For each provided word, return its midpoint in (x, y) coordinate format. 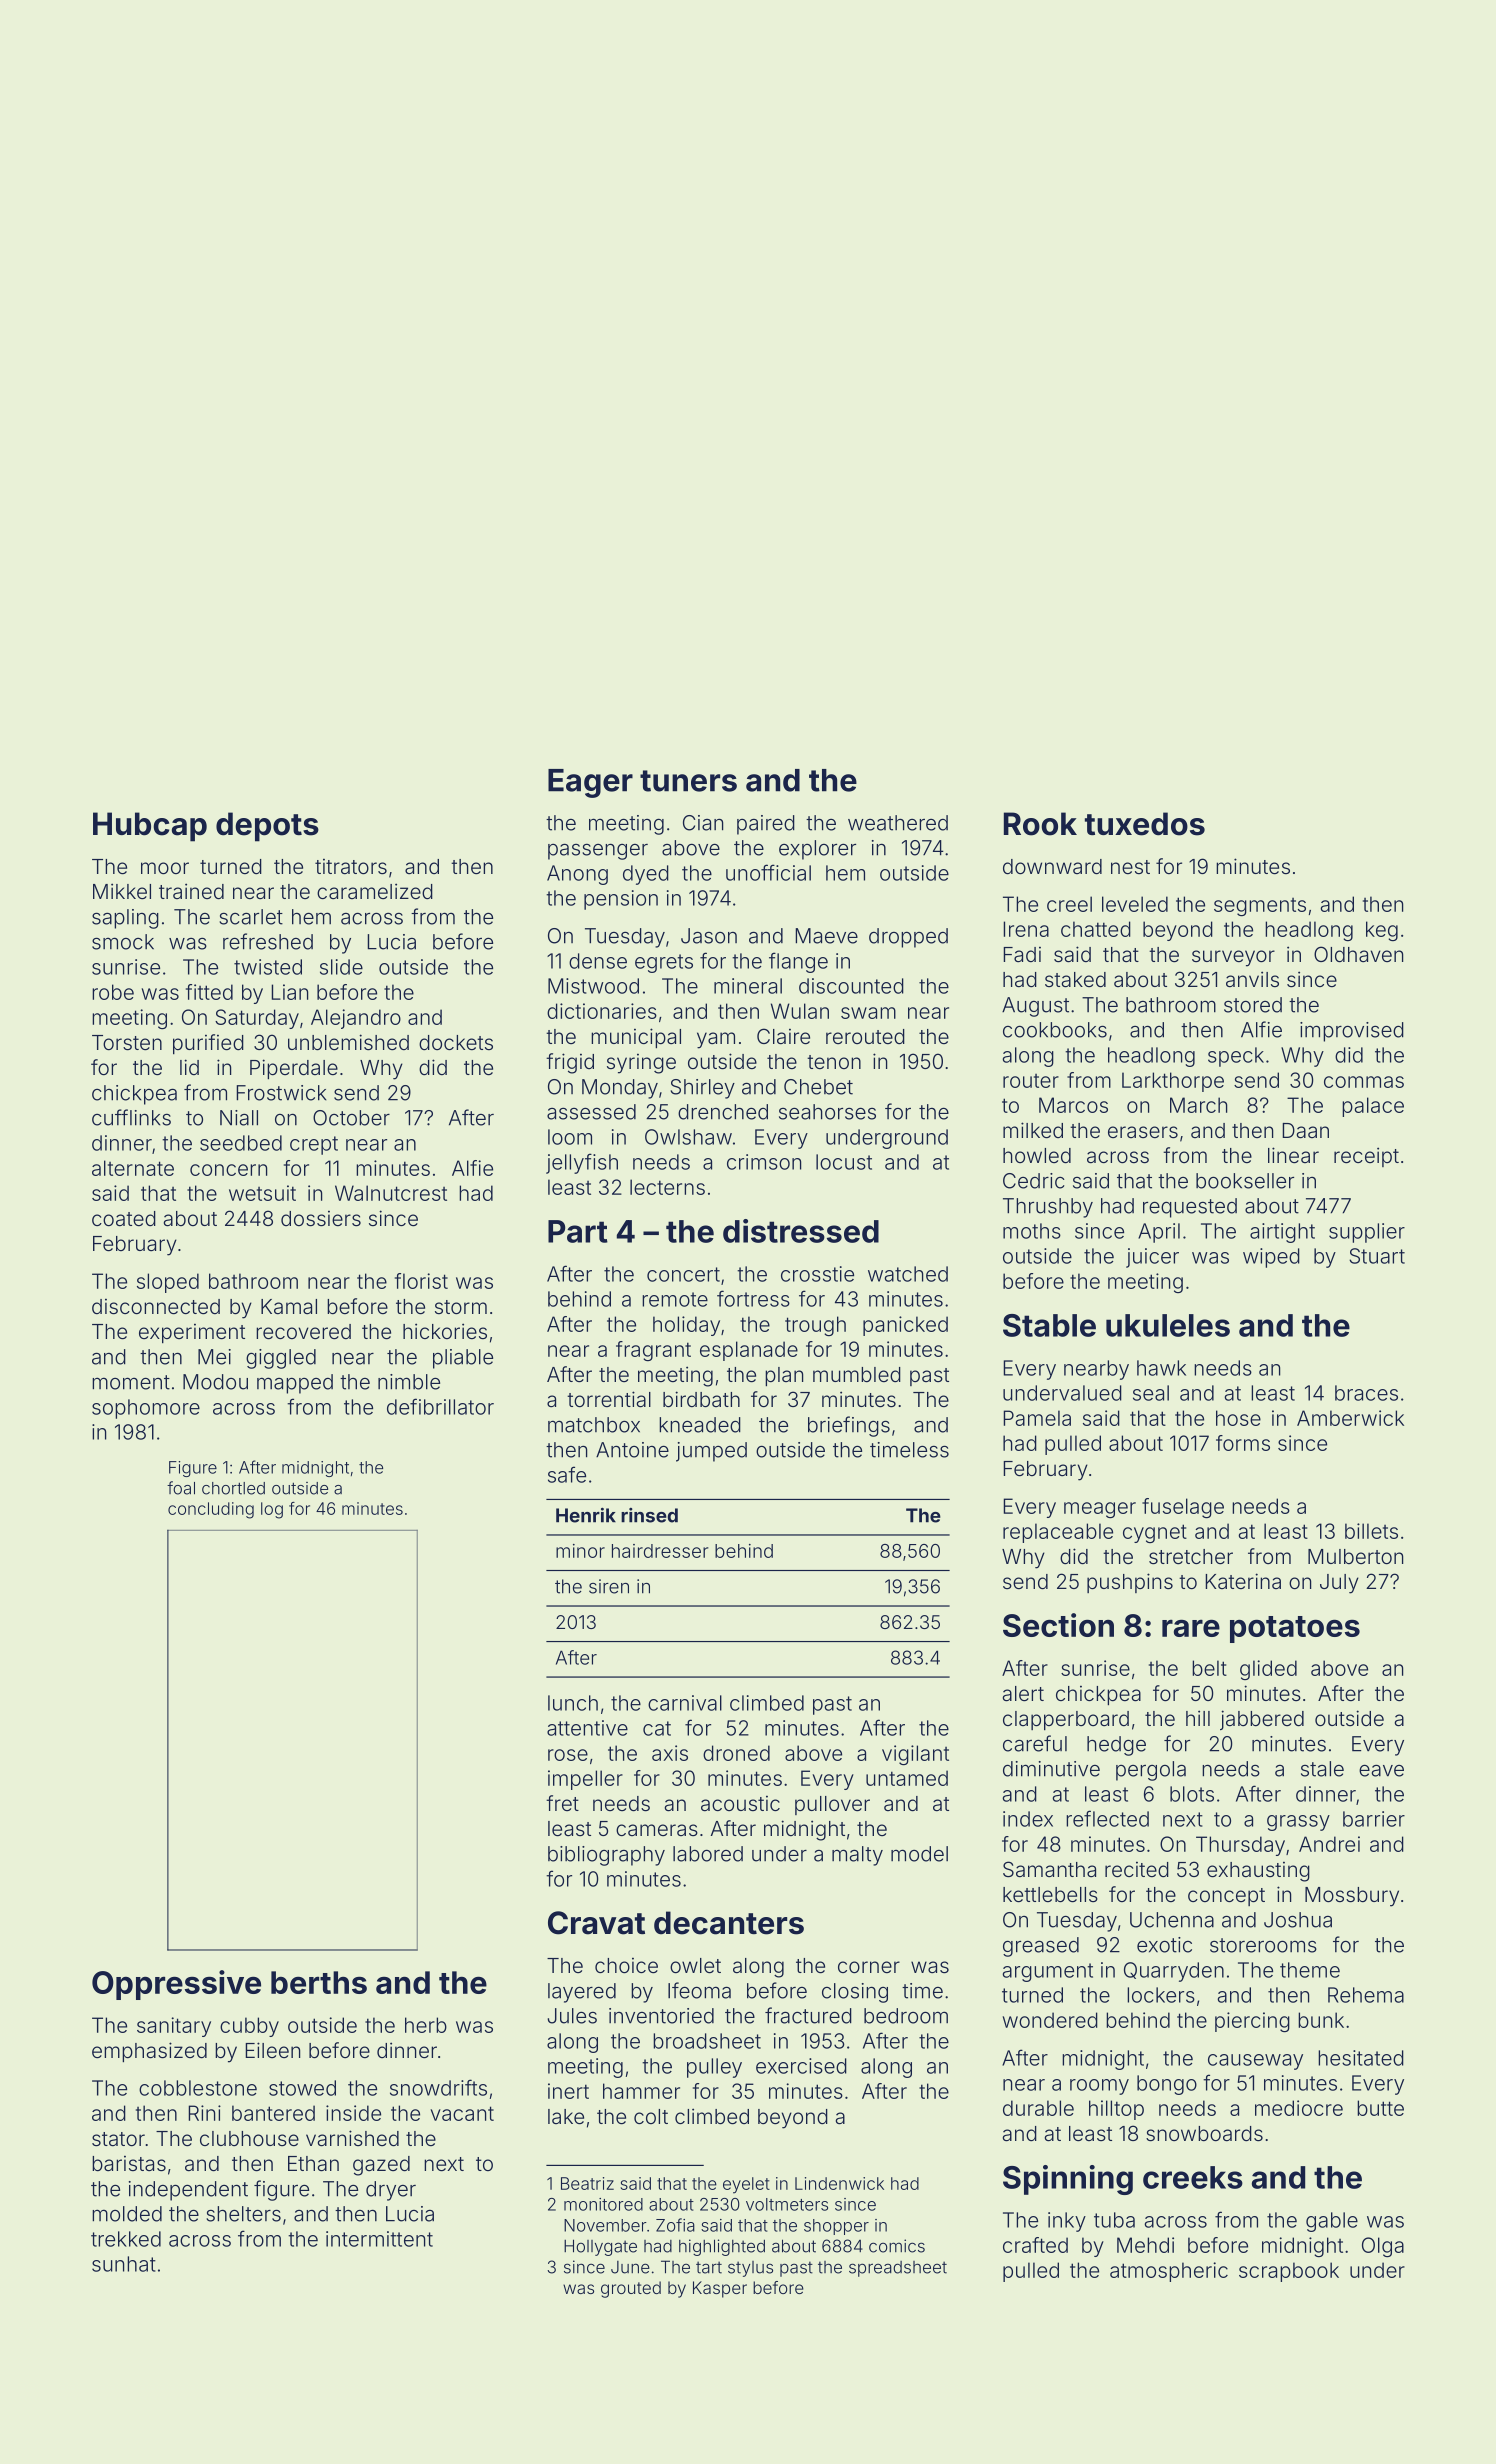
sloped (168, 1283)
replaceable (1058, 1533)
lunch (573, 1703)
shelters (243, 2214)
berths (319, 1982)
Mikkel (122, 891)
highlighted (722, 2247)
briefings (849, 1426)
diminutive (1051, 1769)
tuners (688, 781)
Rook (1040, 824)
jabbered (1262, 1720)
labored (708, 1854)
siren (609, 1586)
